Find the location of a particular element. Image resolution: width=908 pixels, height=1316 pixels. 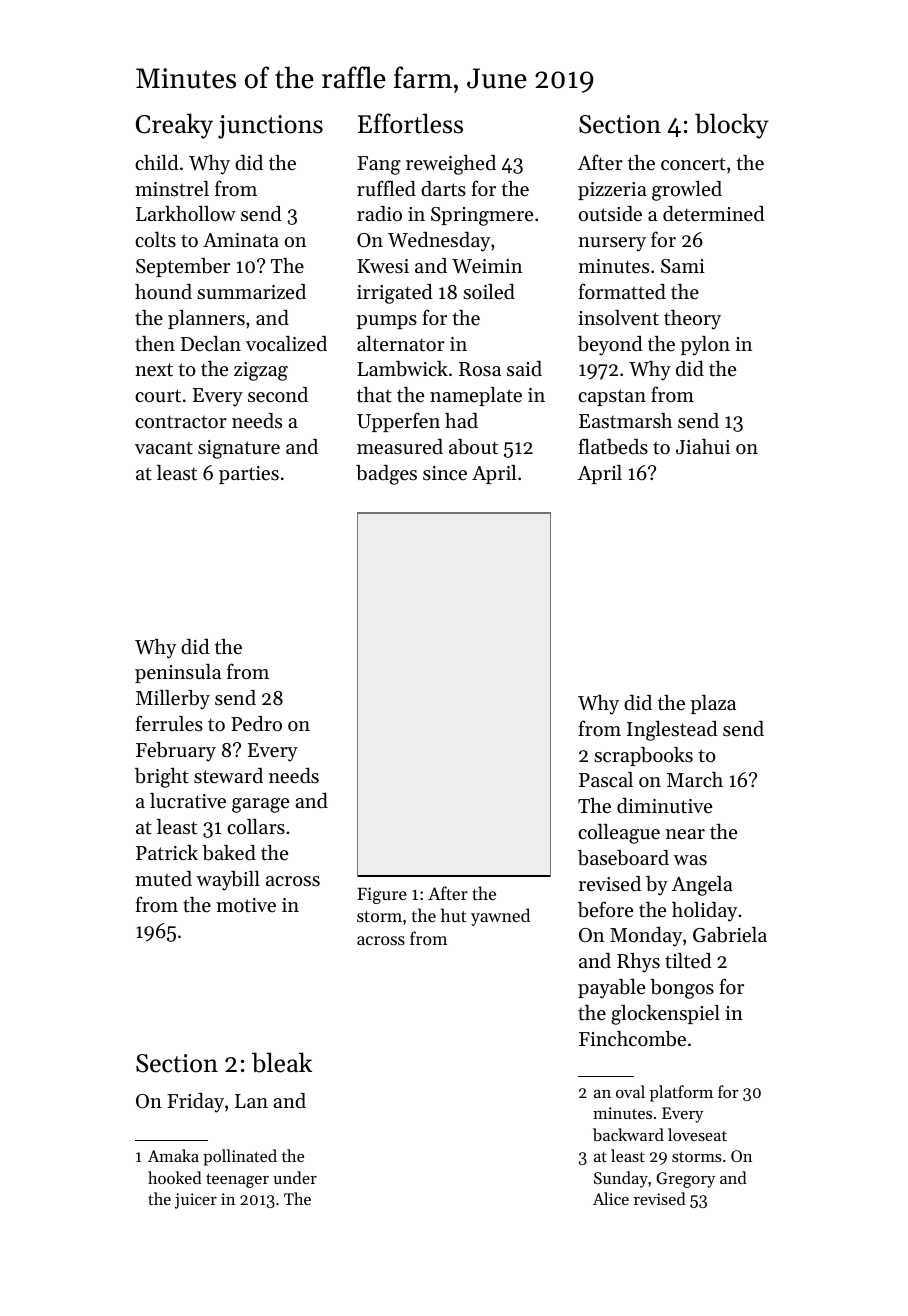

Patrick is located at coordinates (167, 853).
